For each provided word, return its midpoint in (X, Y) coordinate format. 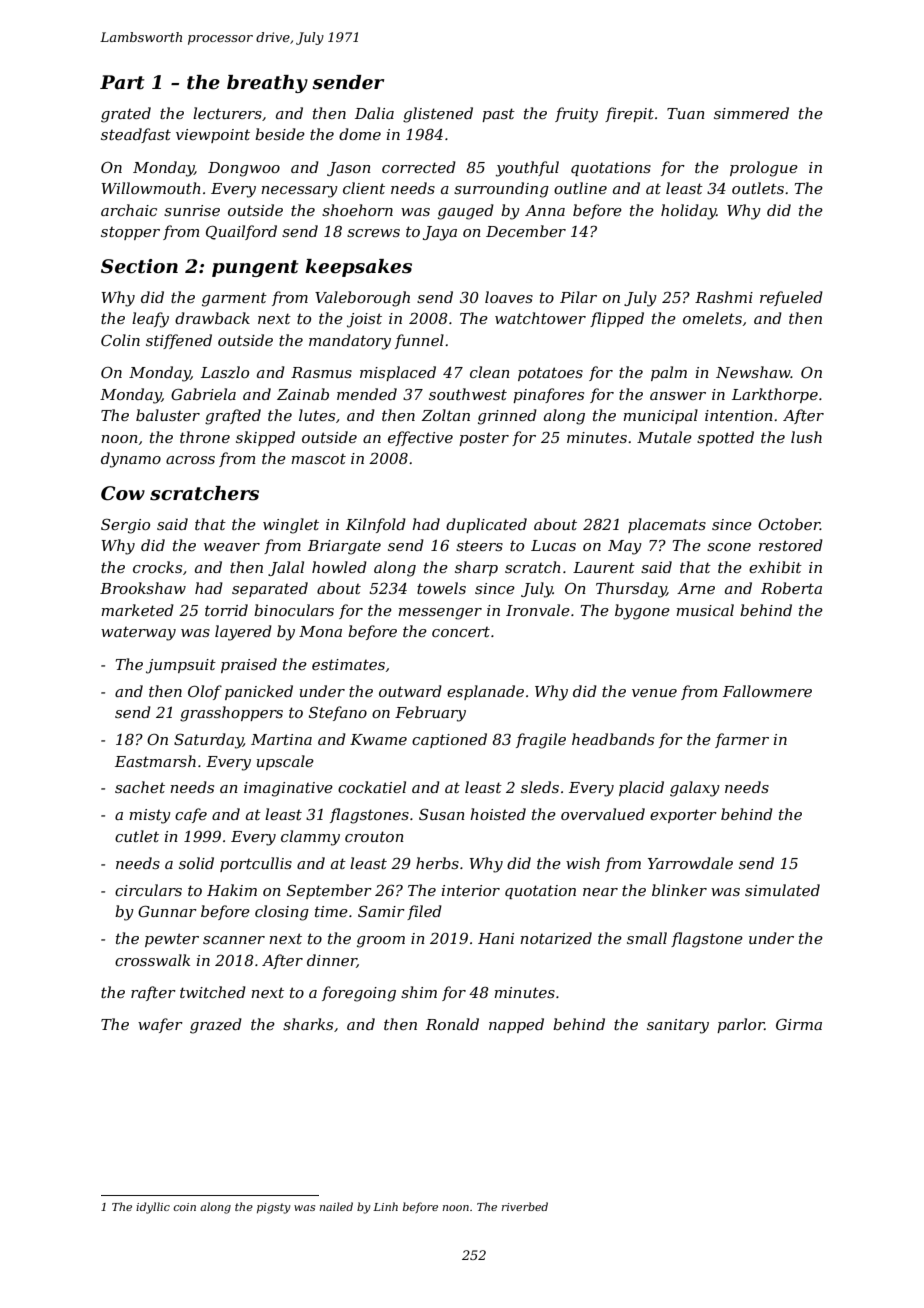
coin (184, 1207)
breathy (267, 84)
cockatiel (372, 787)
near (600, 892)
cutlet (137, 836)
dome (360, 134)
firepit (629, 114)
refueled (791, 298)
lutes (317, 415)
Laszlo (225, 372)
